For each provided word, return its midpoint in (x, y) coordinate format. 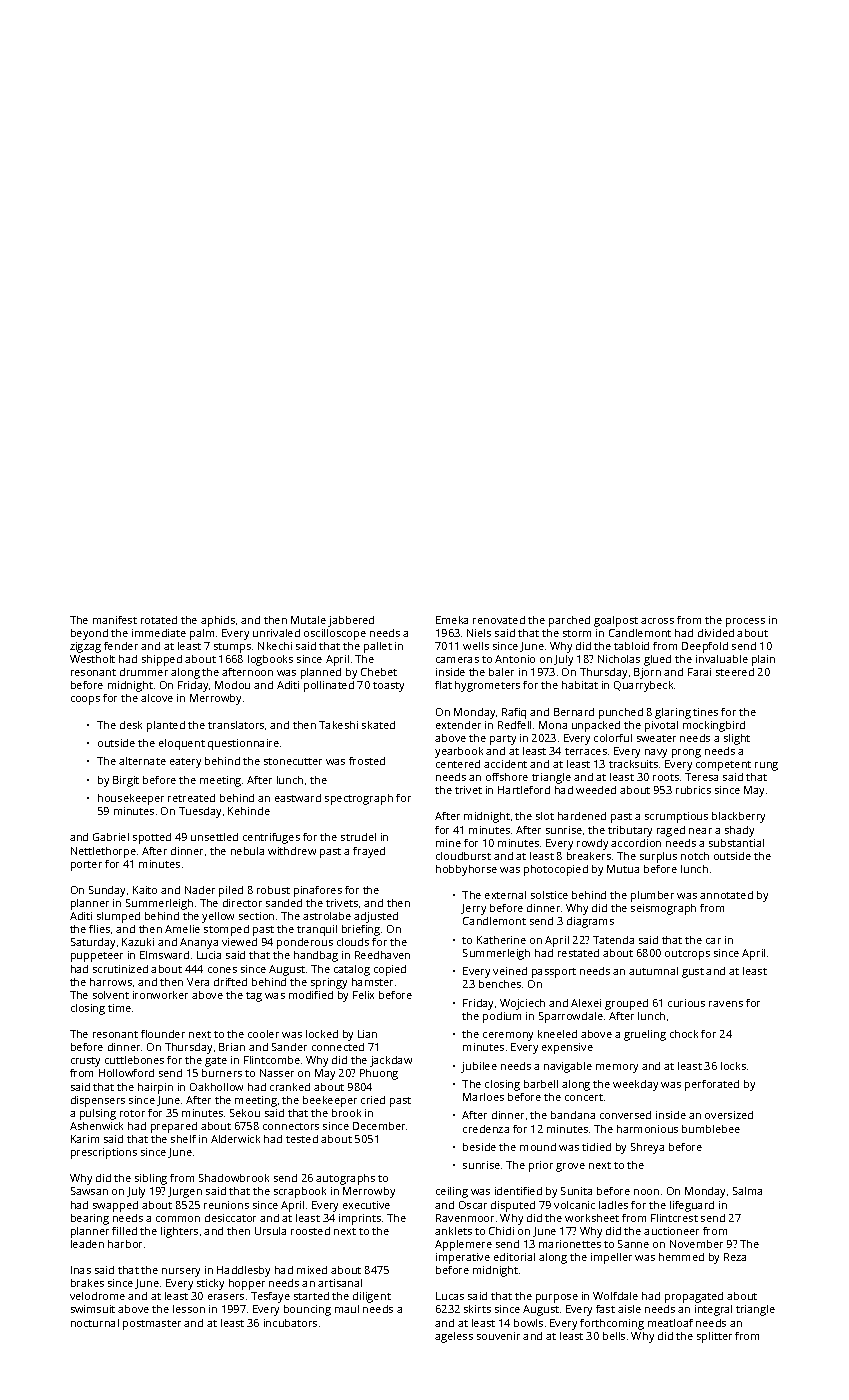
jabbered (351, 621)
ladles (613, 1205)
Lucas (450, 1296)
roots (666, 777)
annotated (726, 895)
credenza (486, 1129)
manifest (115, 620)
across (657, 621)
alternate (142, 761)
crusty (85, 1062)
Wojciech (522, 1004)
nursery (181, 1272)
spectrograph (359, 799)
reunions (226, 1205)
